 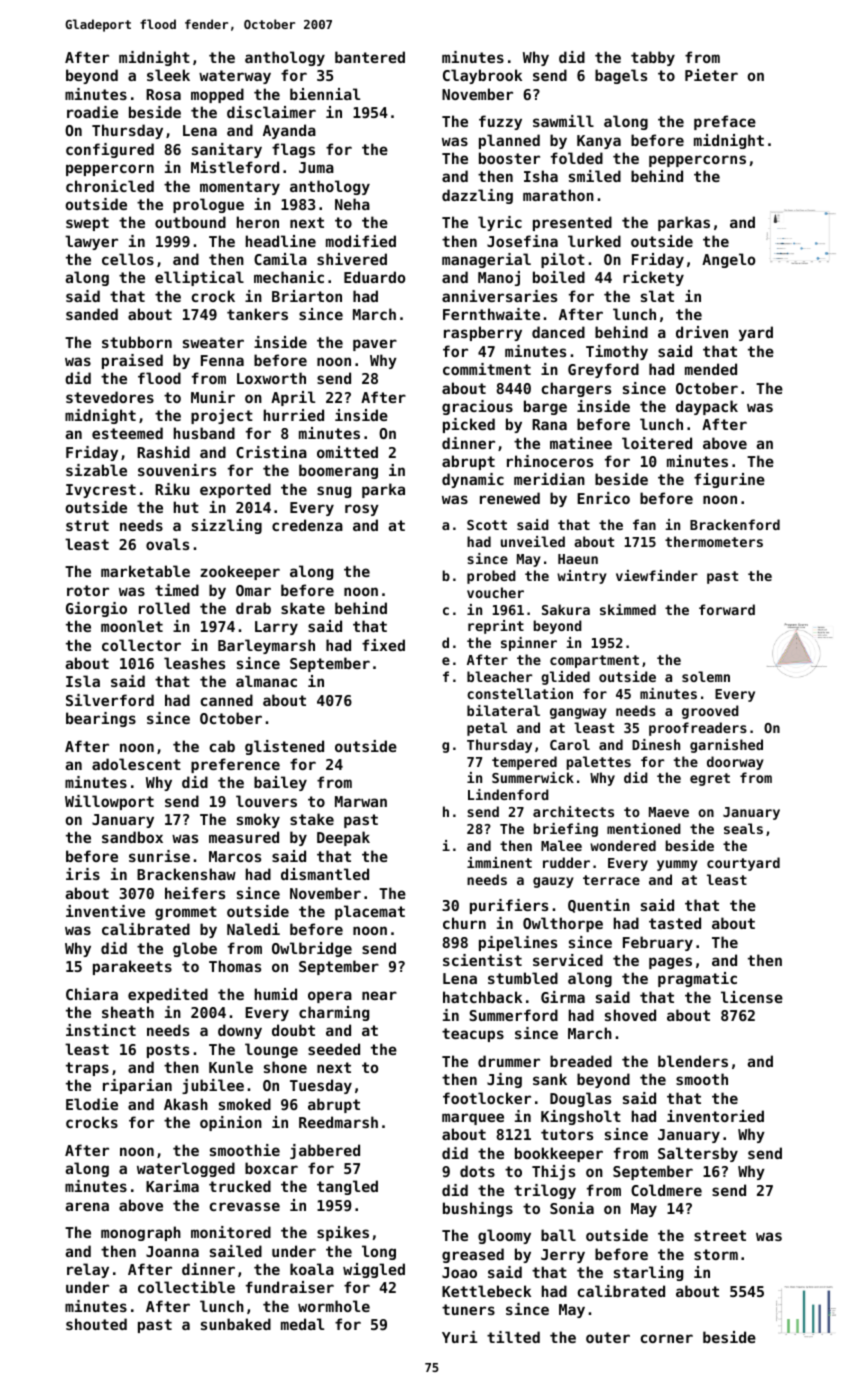 I want to click on roadie, so click(x=92, y=112).
